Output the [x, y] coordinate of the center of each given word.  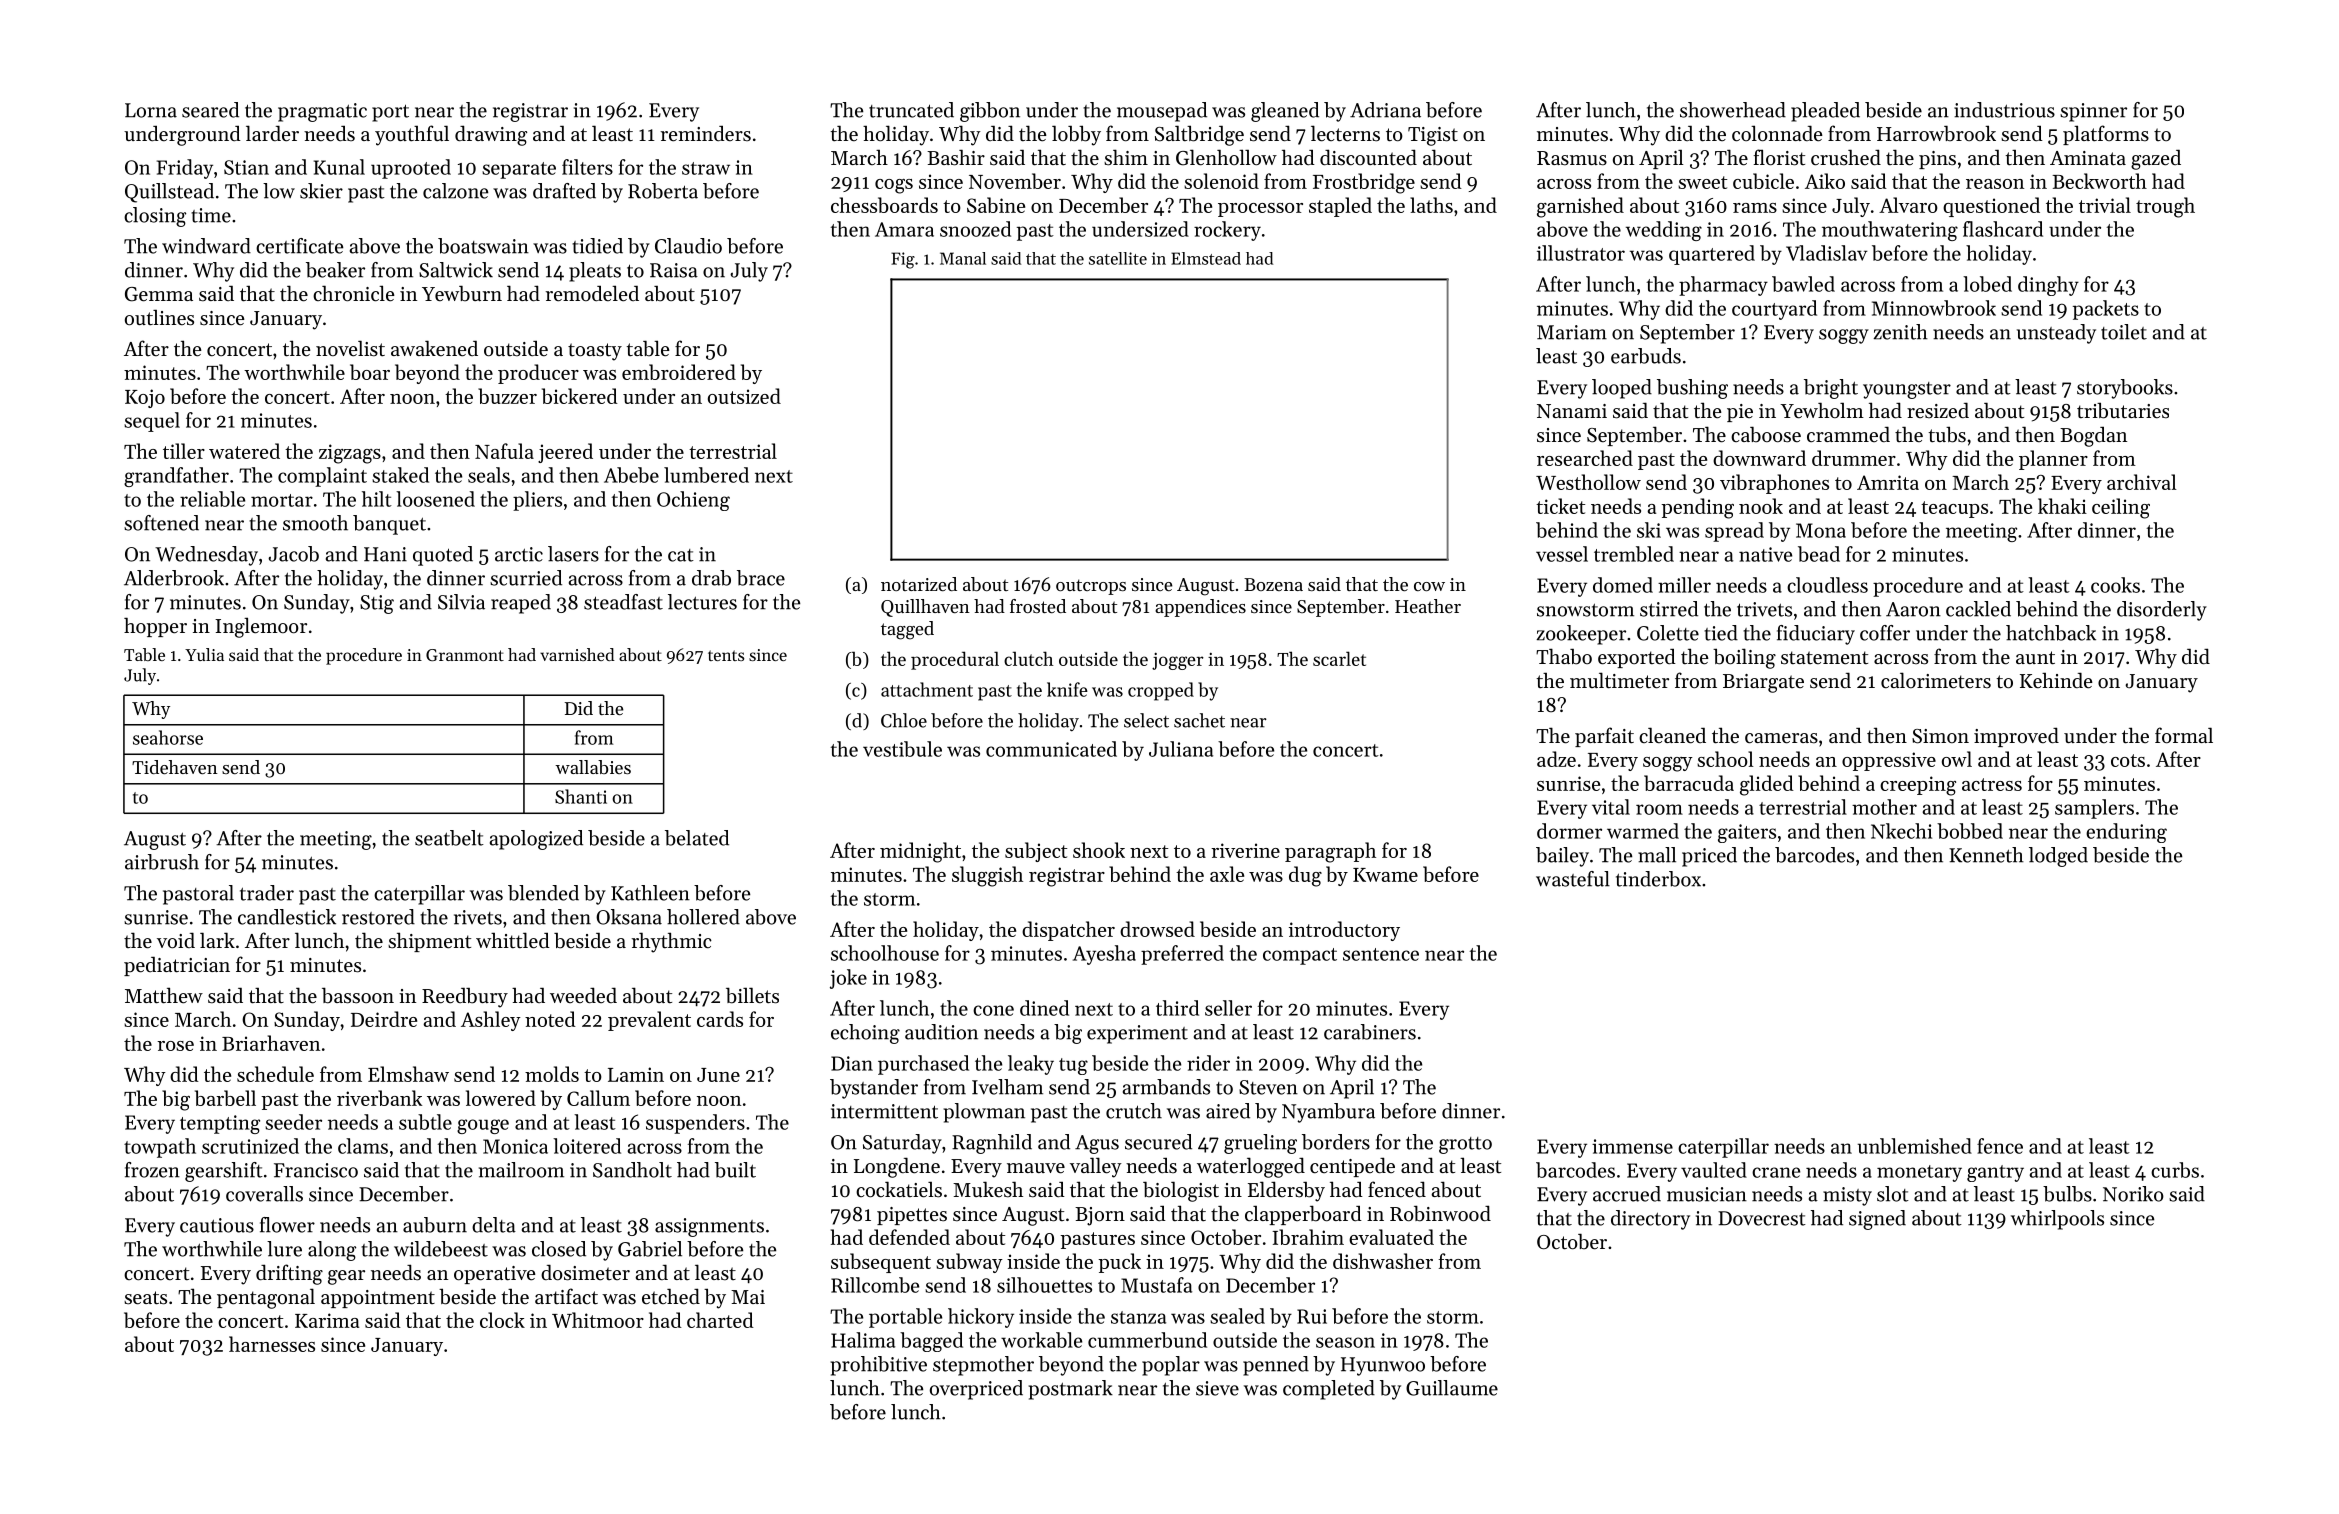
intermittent [884, 1111]
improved [2016, 737]
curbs [2175, 1170]
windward [206, 246]
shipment [429, 942]
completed [1329, 1390]
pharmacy [1723, 286]
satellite [1118, 258]
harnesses [272, 1344]
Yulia [204, 654]
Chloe [904, 720]
